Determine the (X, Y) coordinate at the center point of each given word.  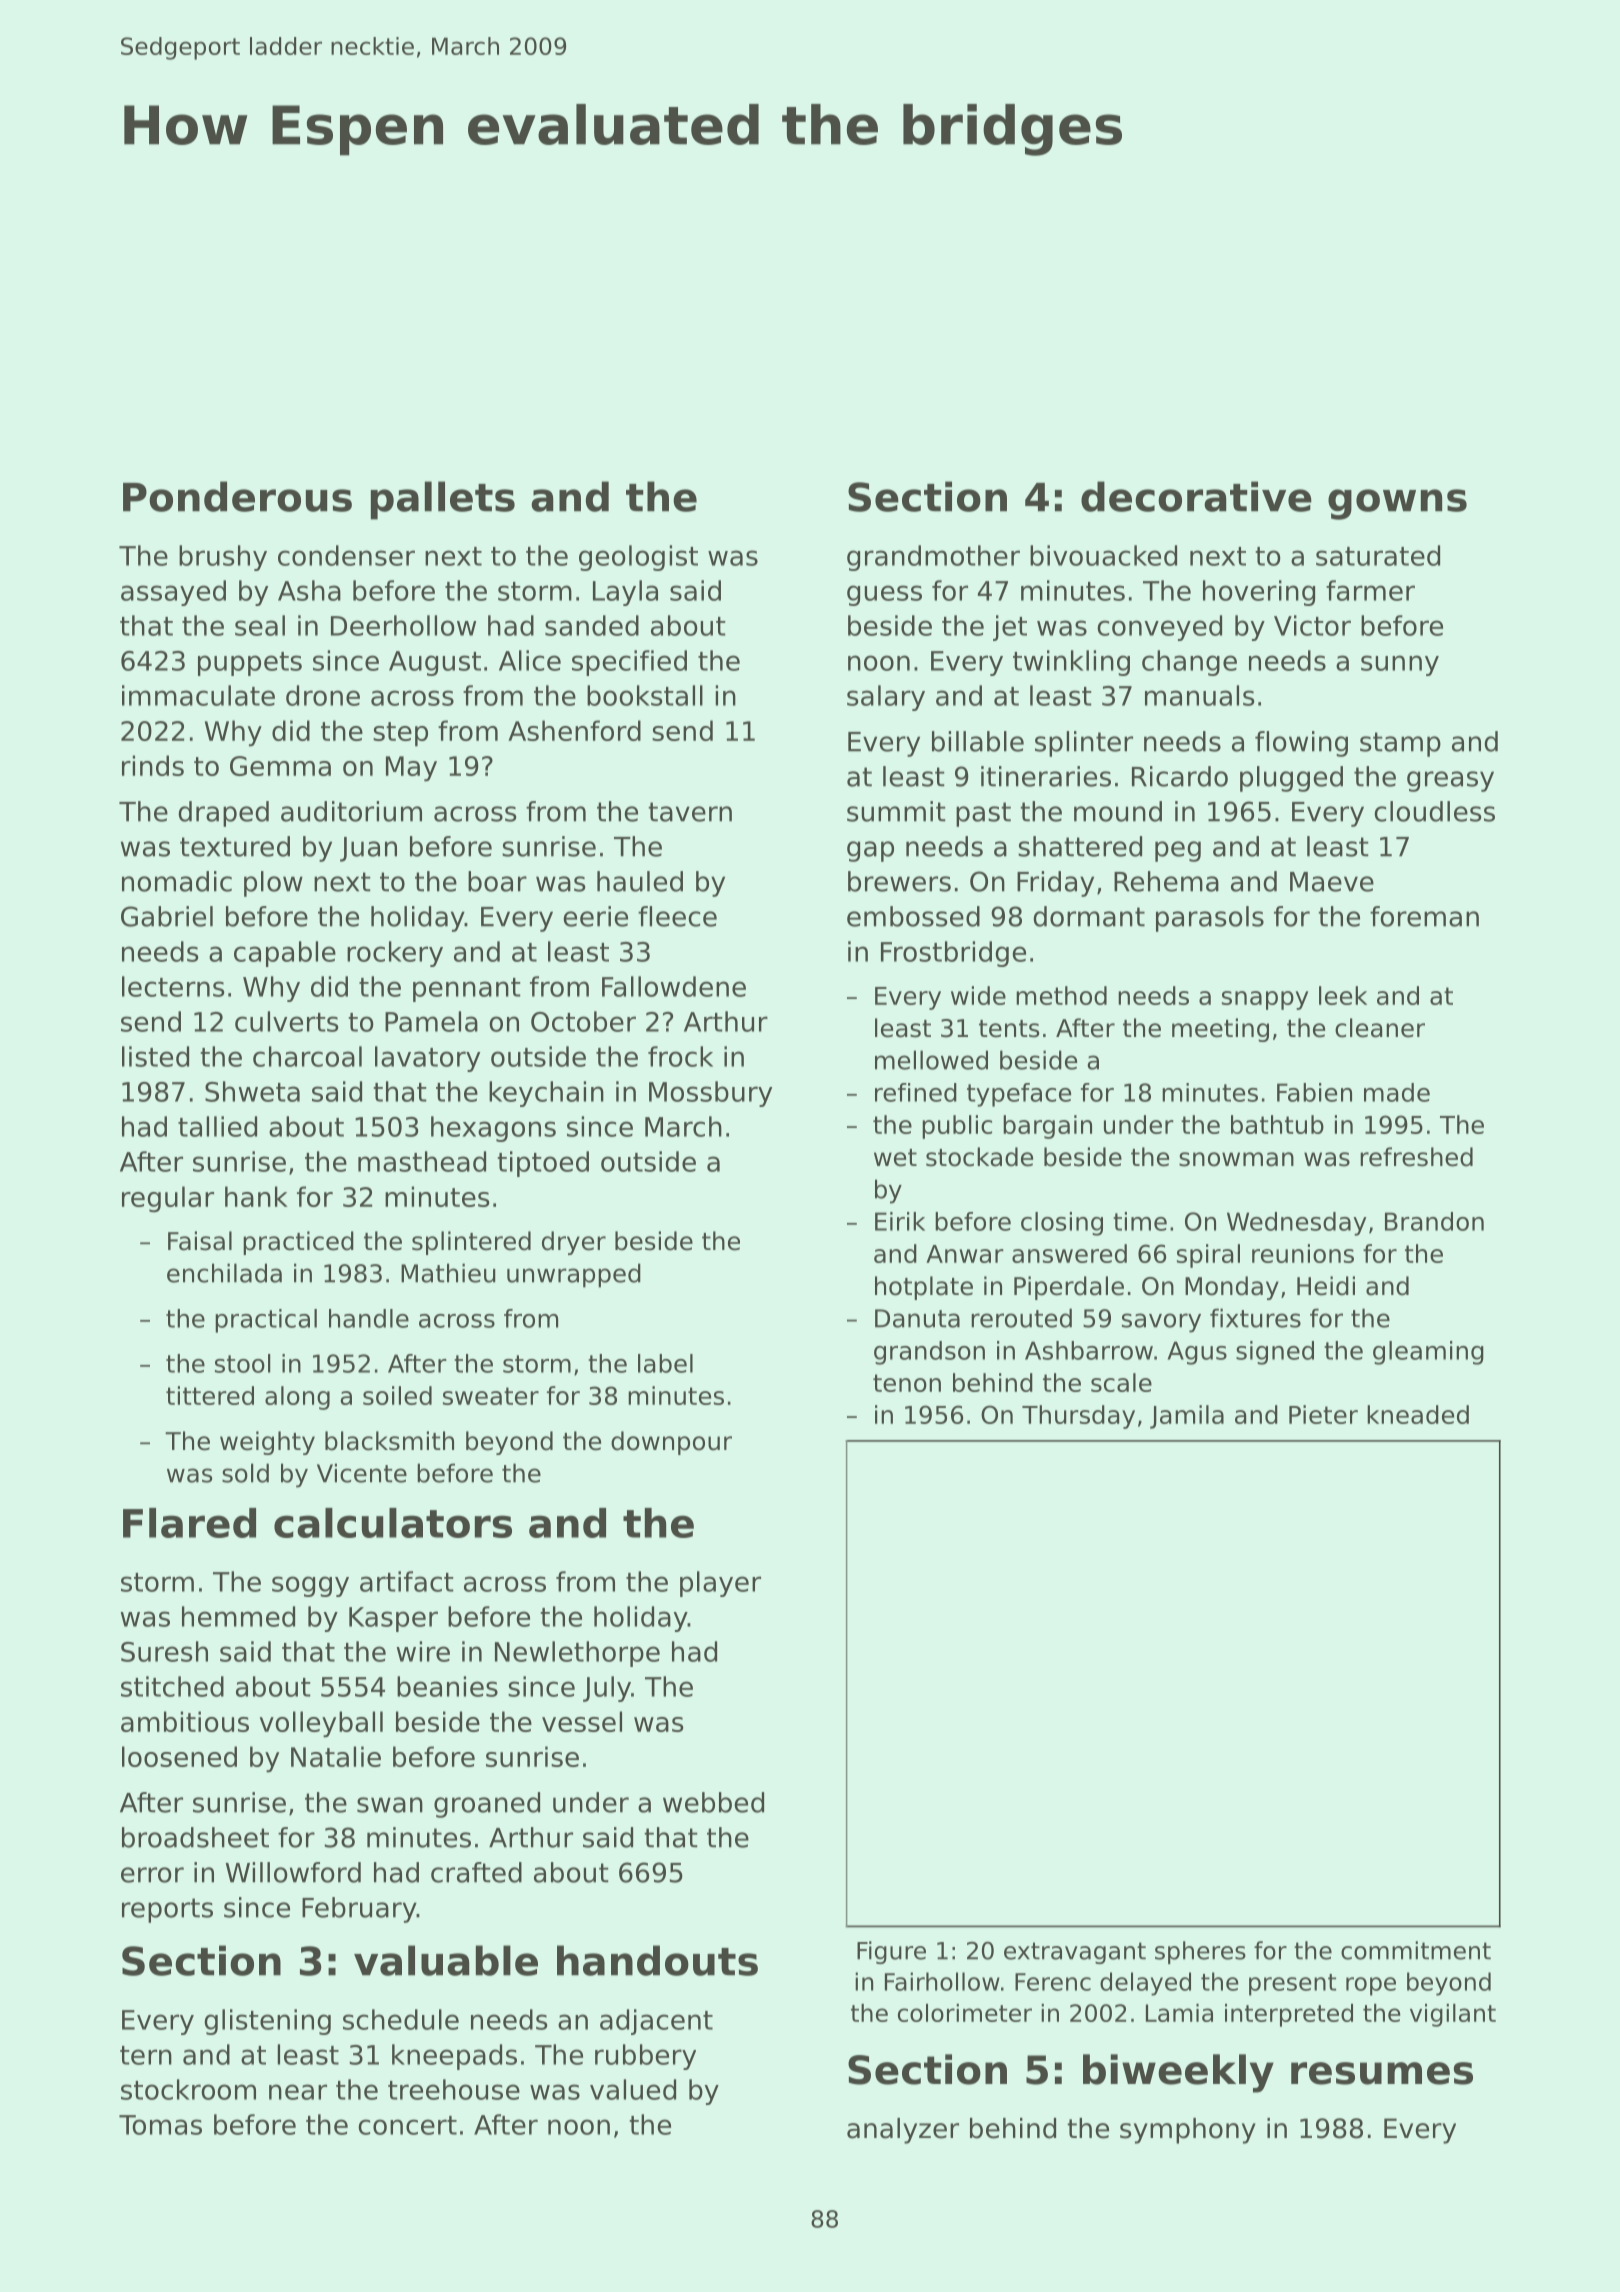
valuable (446, 1960)
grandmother (933, 558)
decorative (1196, 496)
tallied (217, 1126)
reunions (1303, 1253)
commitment (1416, 1950)
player (720, 1584)
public (957, 1127)
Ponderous (237, 496)
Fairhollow (942, 1981)
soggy (310, 1586)
